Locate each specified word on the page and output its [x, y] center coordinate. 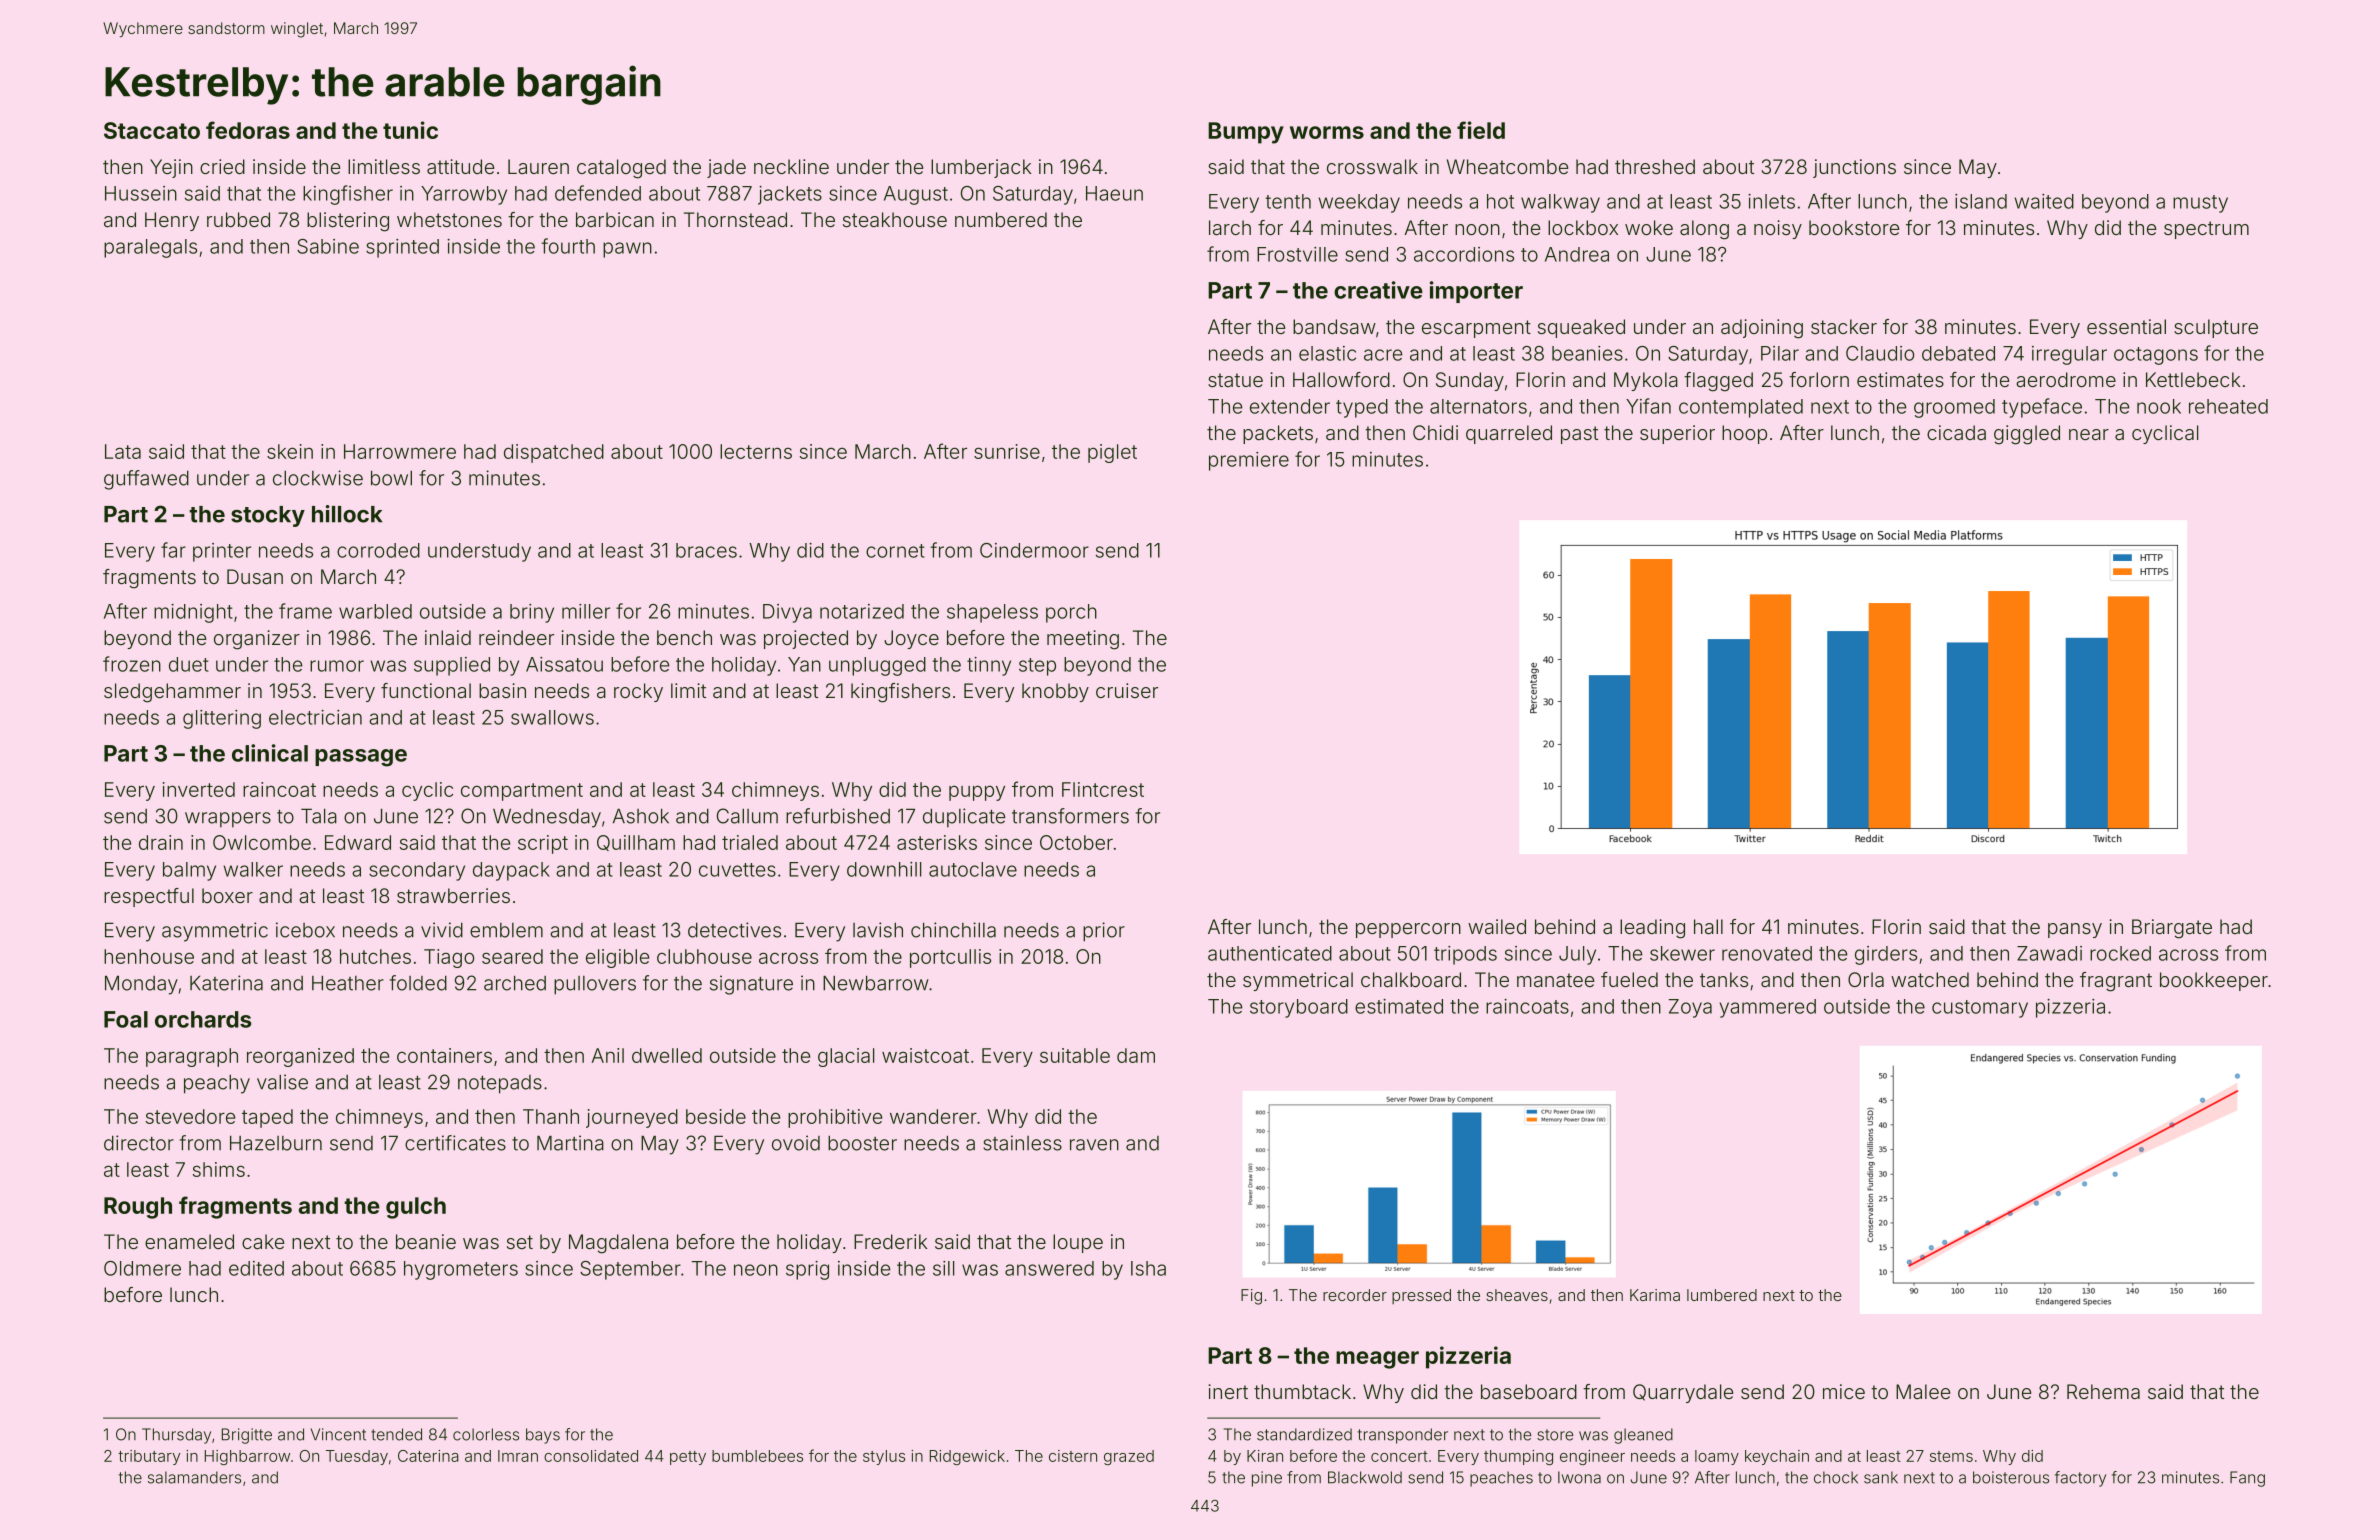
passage [361, 758]
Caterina [428, 1456]
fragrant [2116, 982]
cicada [1956, 432]
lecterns [756, 451]
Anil [608, 1055]
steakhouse [895, 219]
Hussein [141, 193]
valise [282, 1082]
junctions [1854, 168]
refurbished [838, 816]
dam [1136, 1055]
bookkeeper [2214, 981]
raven [1094, 1145]
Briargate [2172, 929]
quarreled [1509, 434]
